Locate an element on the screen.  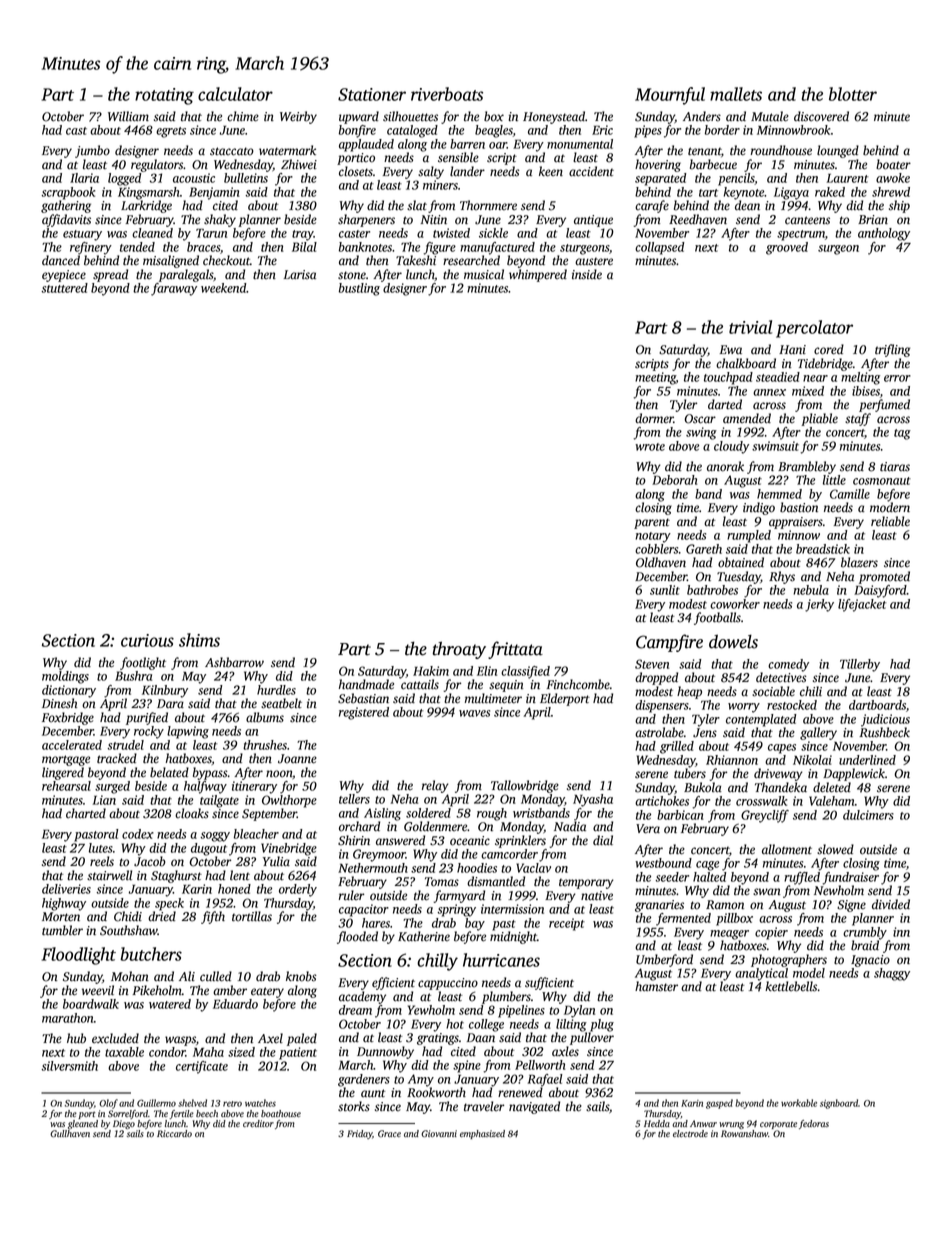
blotter is located at coordinates (853, 94).
